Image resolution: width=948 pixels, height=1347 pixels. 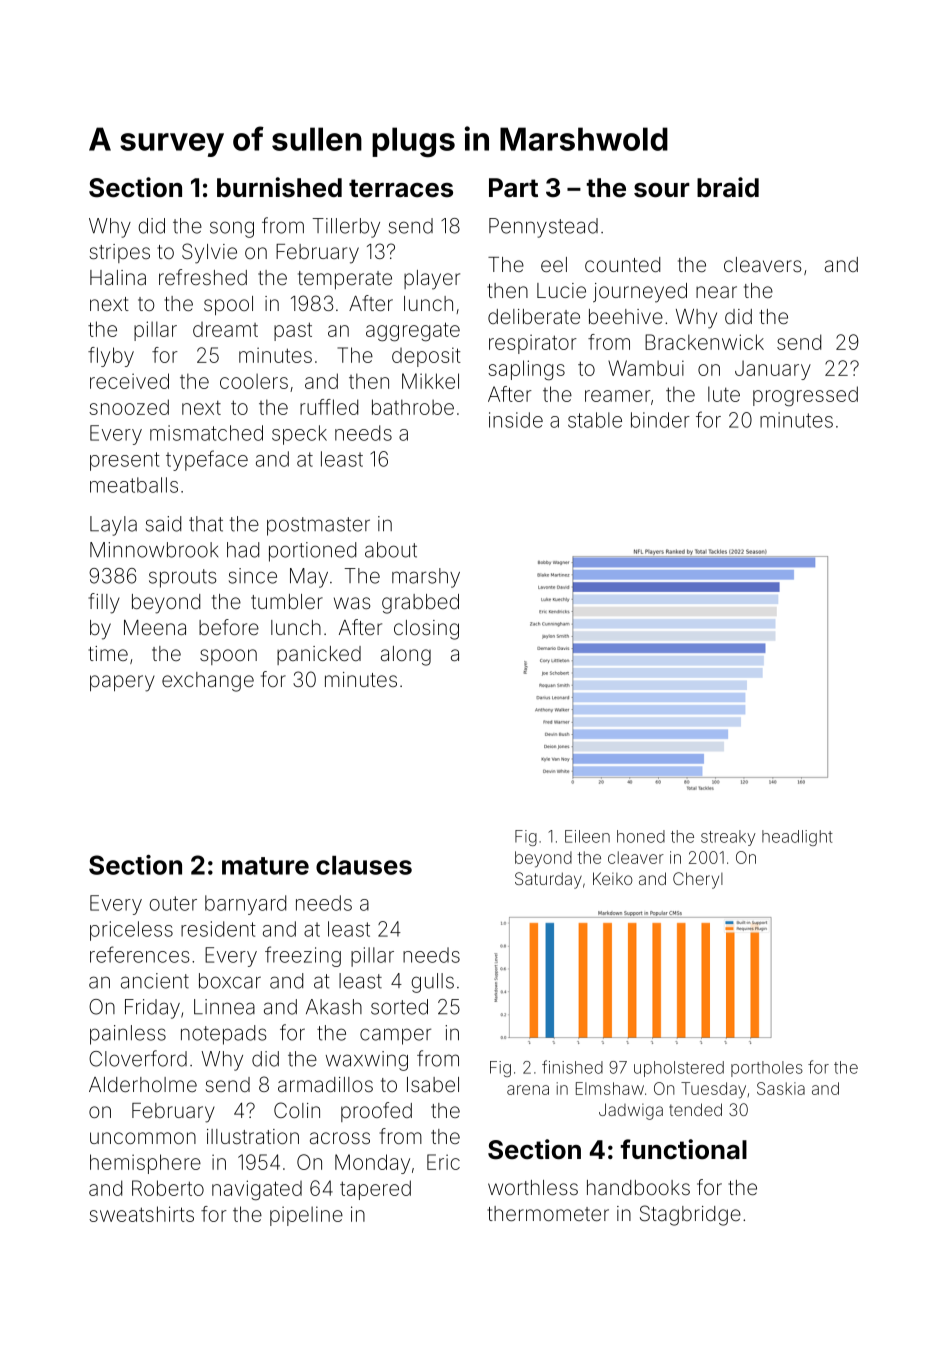 I want to click on sweatshirts, so click(x=141, y=1214).
